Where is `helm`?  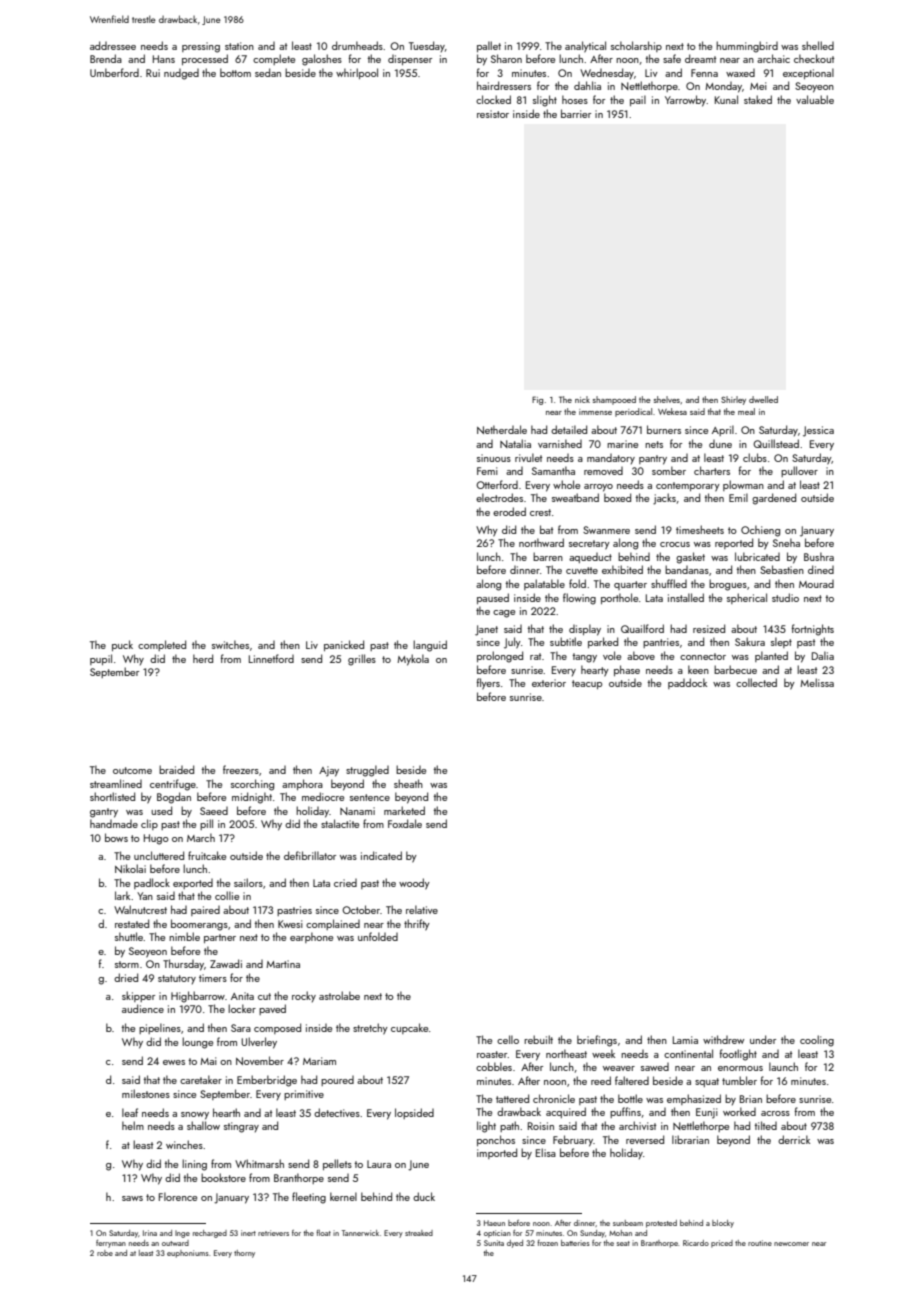
helm is located at coordinates (133, 1125).
